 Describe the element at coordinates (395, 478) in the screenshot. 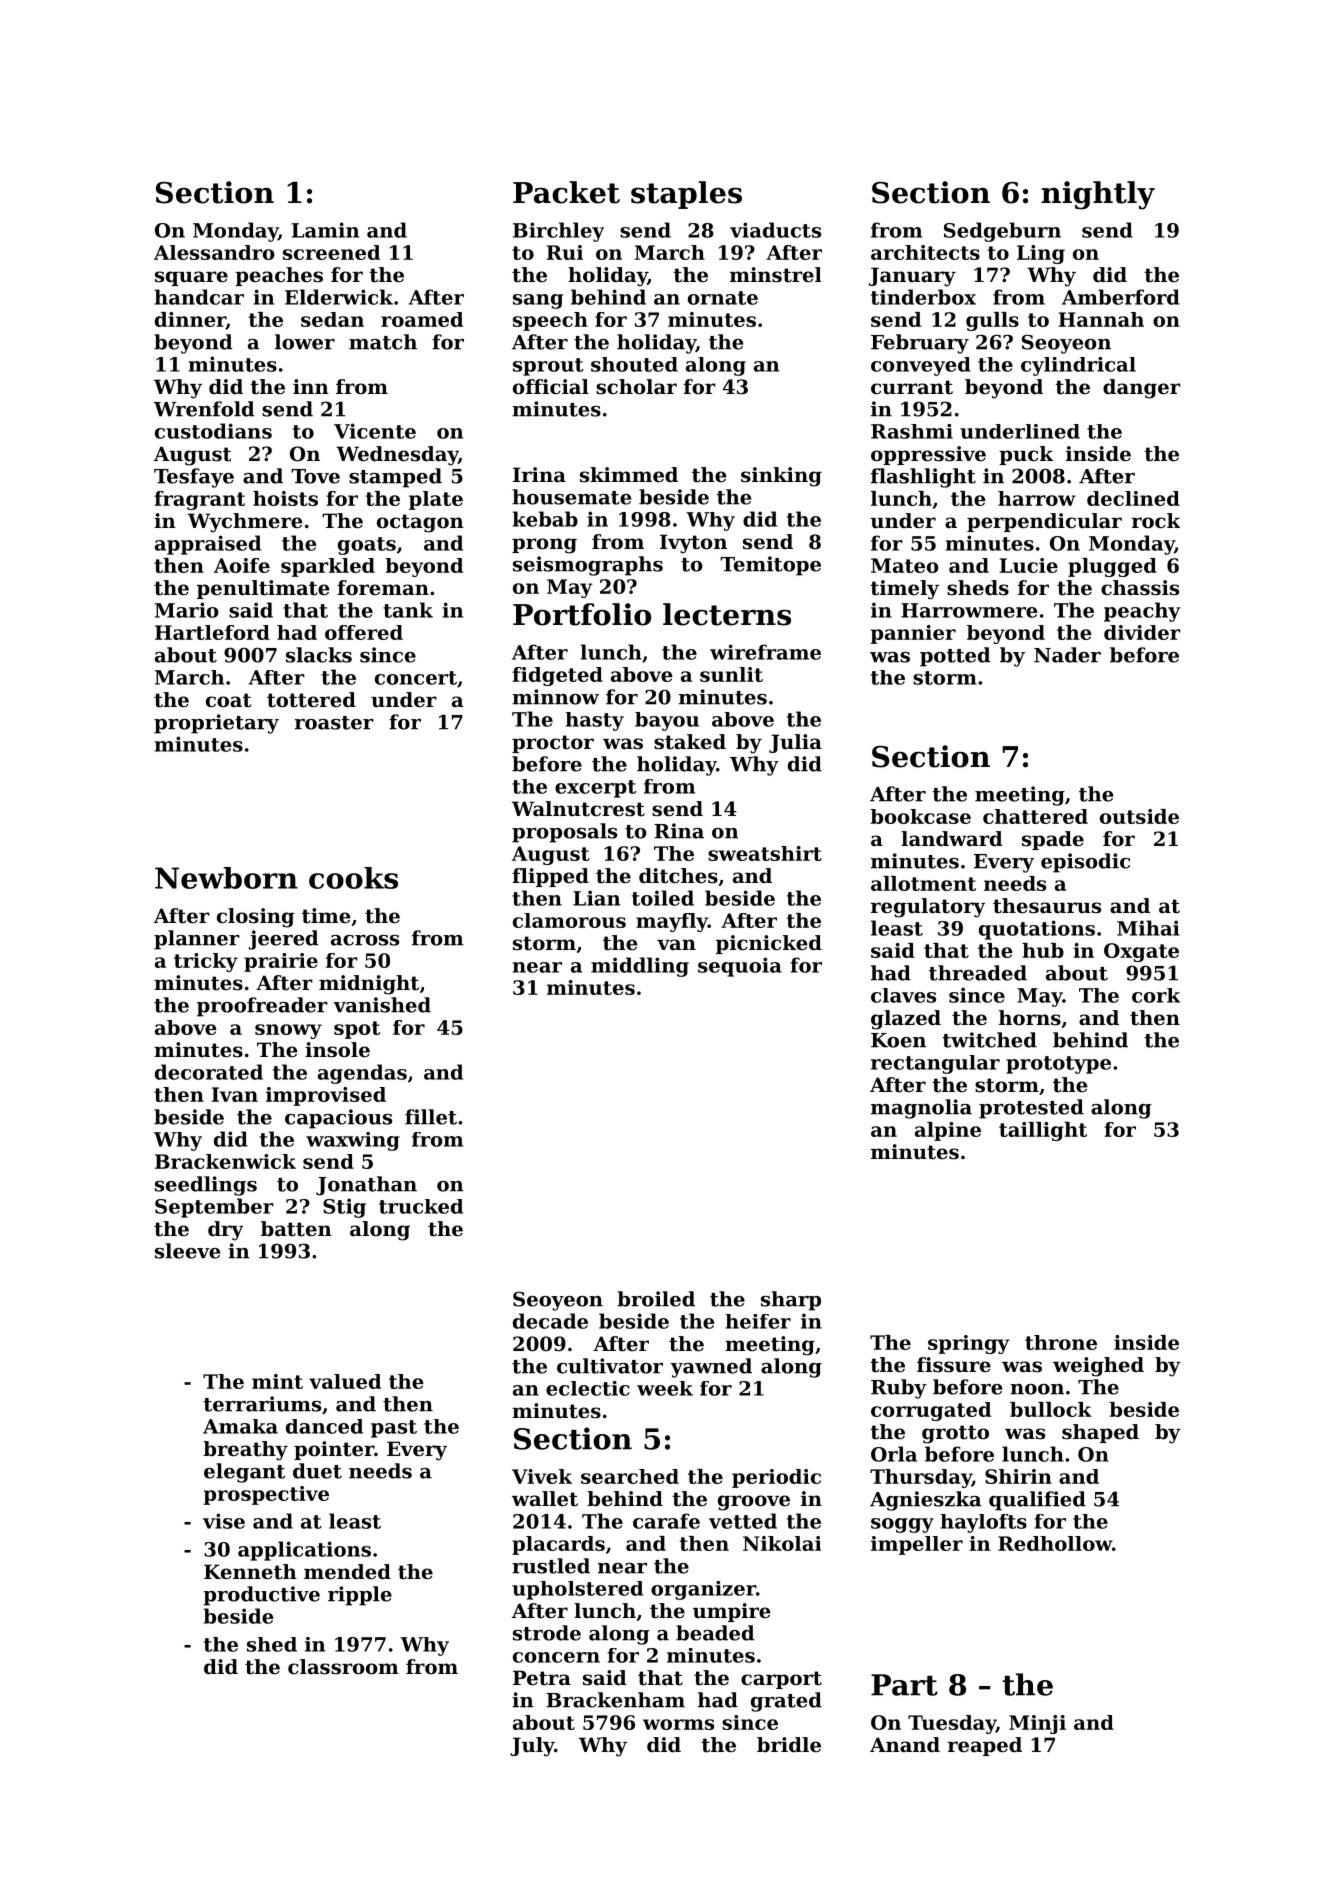

I see `stamped` at that location.
